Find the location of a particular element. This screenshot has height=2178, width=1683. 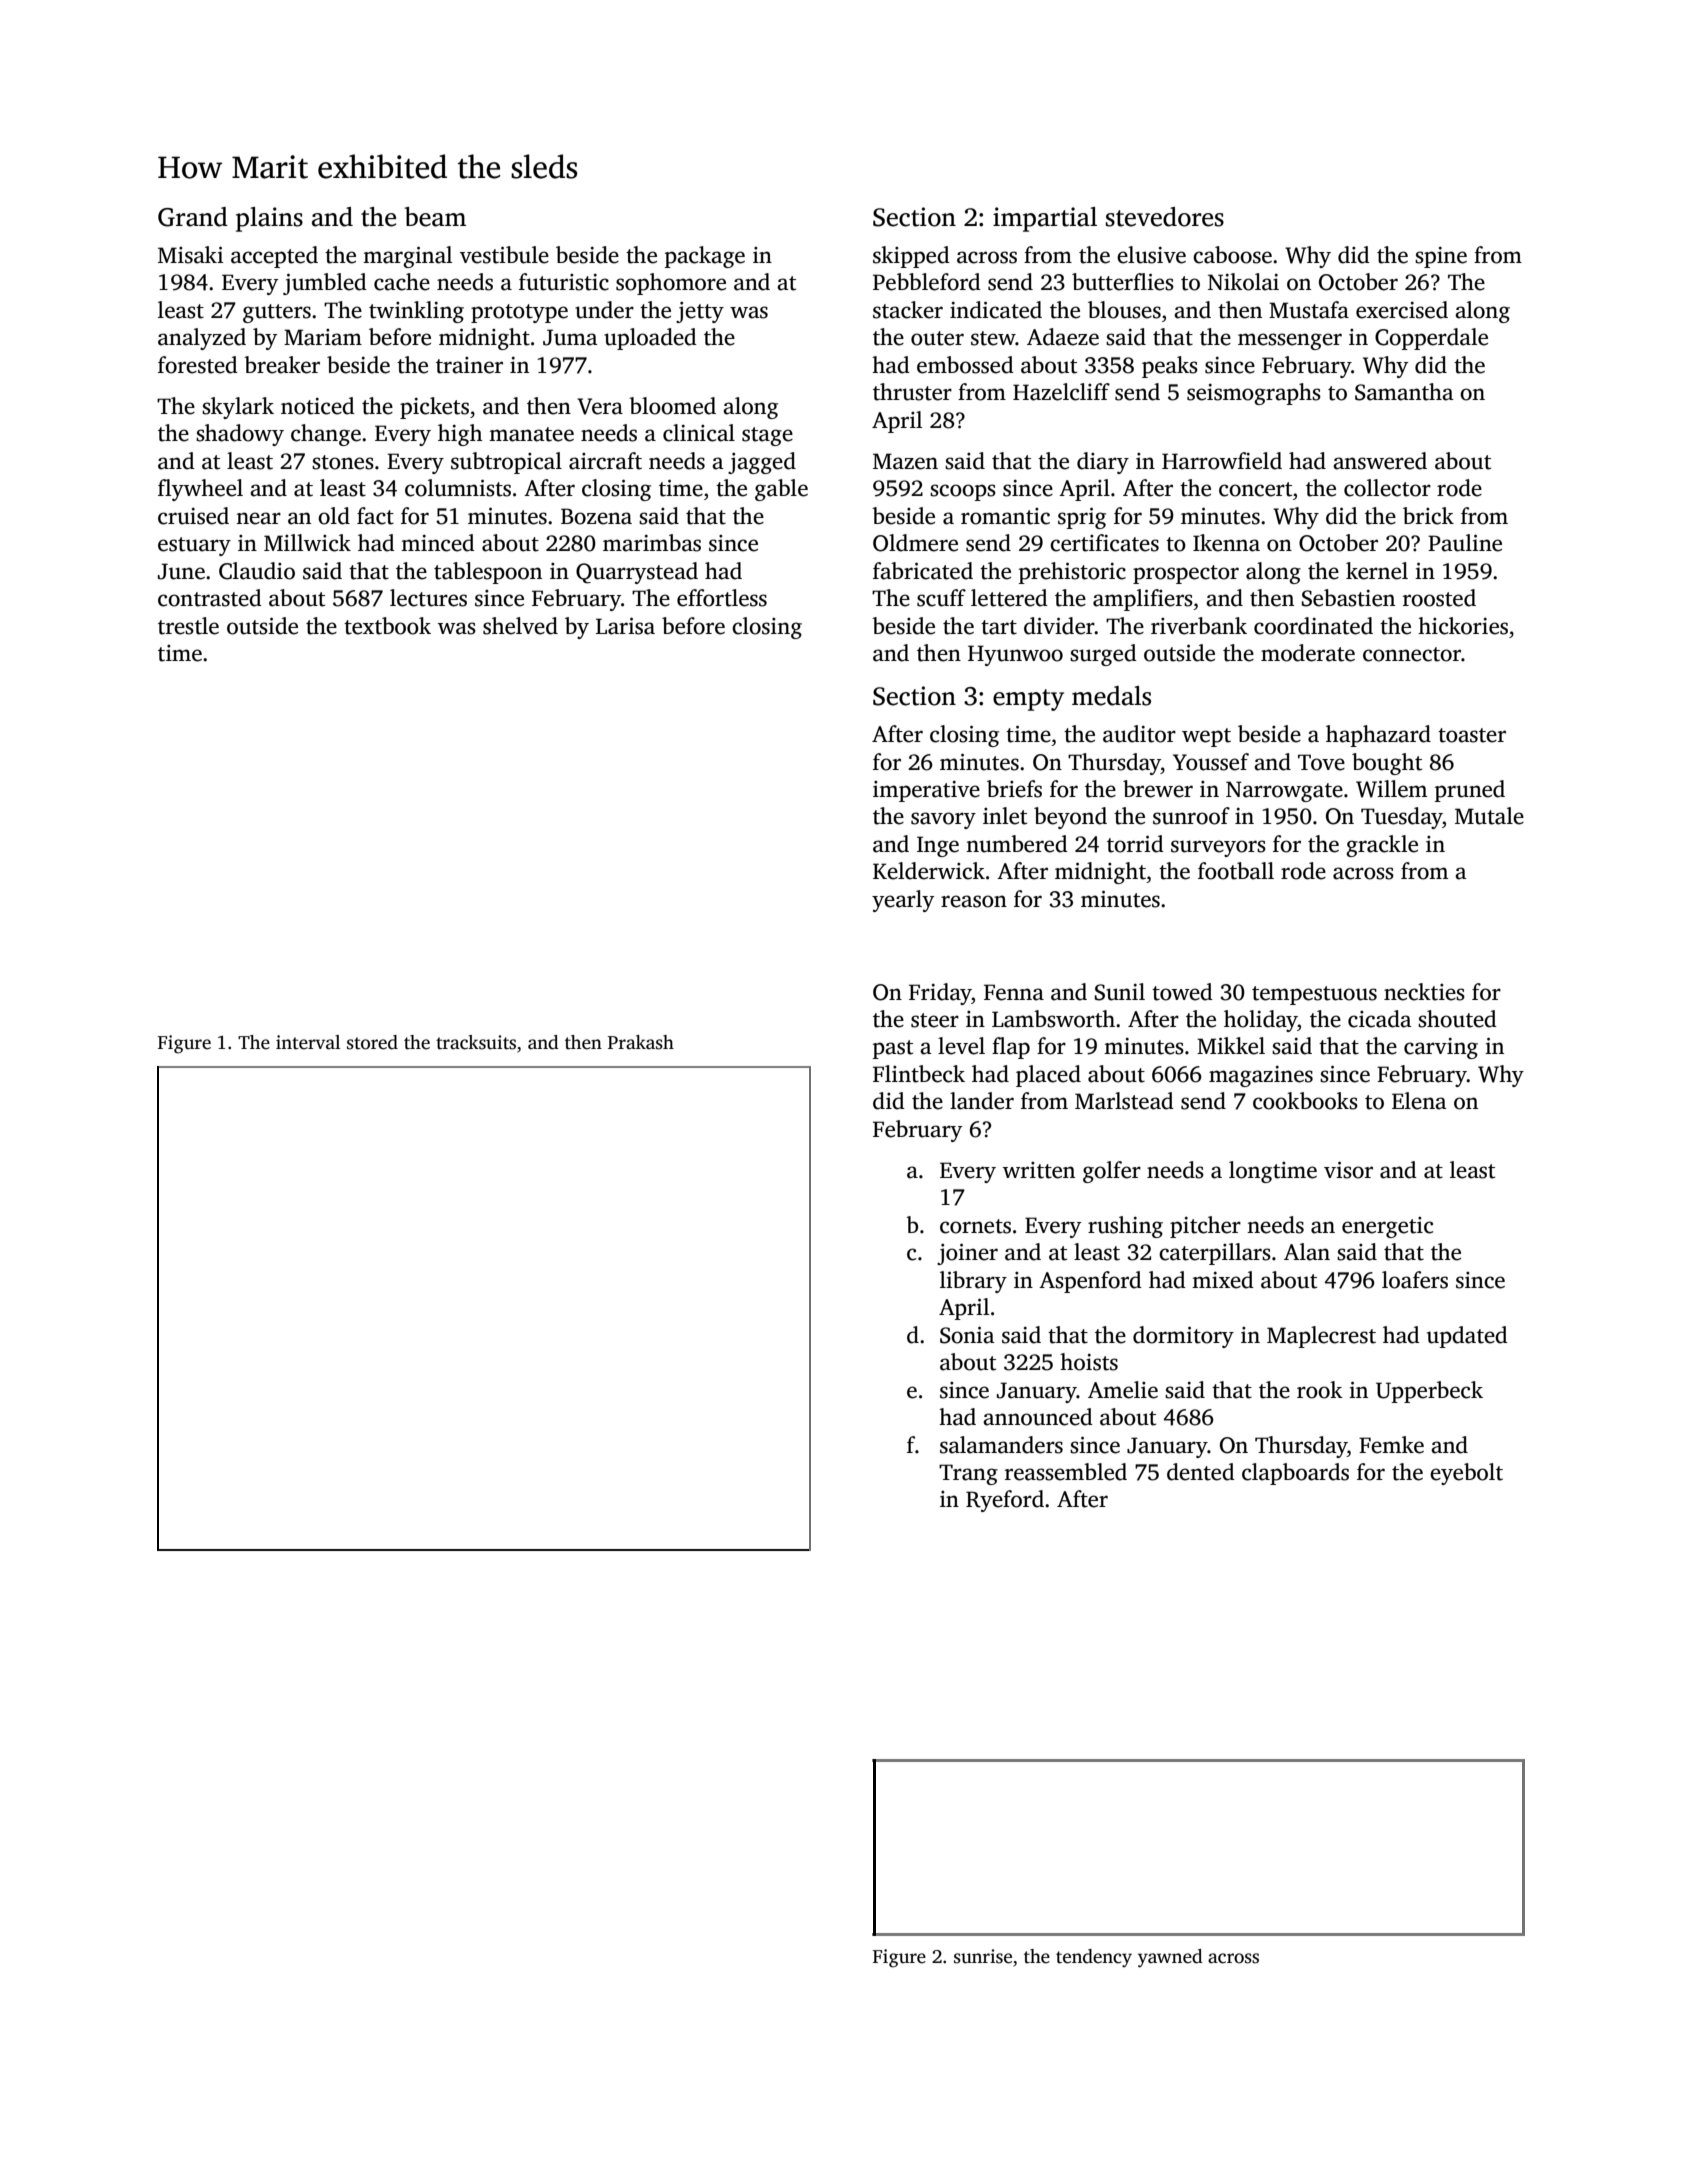

impartial is located at coordinates (1045, 219).
